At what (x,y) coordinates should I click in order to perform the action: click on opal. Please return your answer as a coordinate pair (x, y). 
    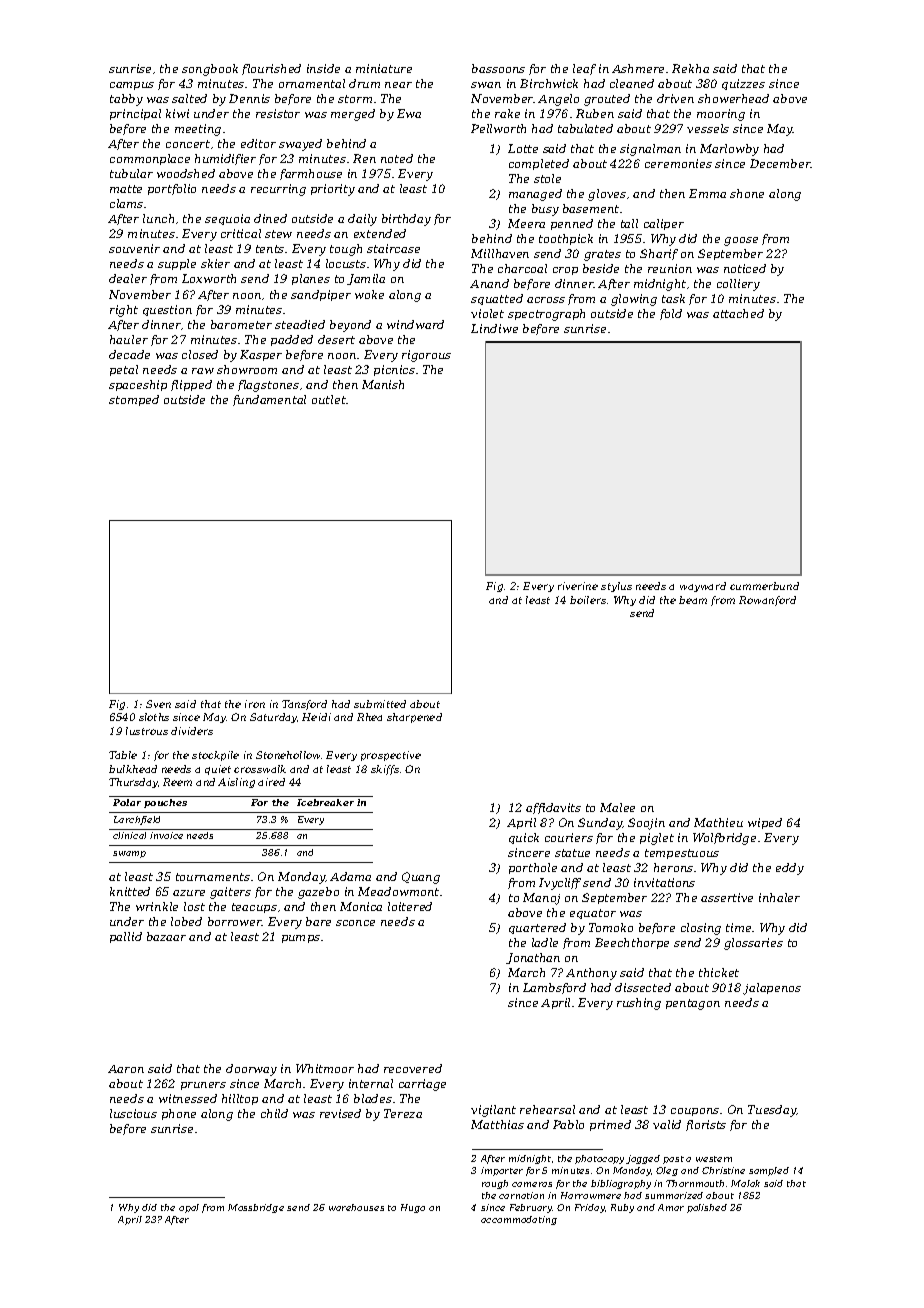
    Looking at the image, I should click on (189, 1208).
